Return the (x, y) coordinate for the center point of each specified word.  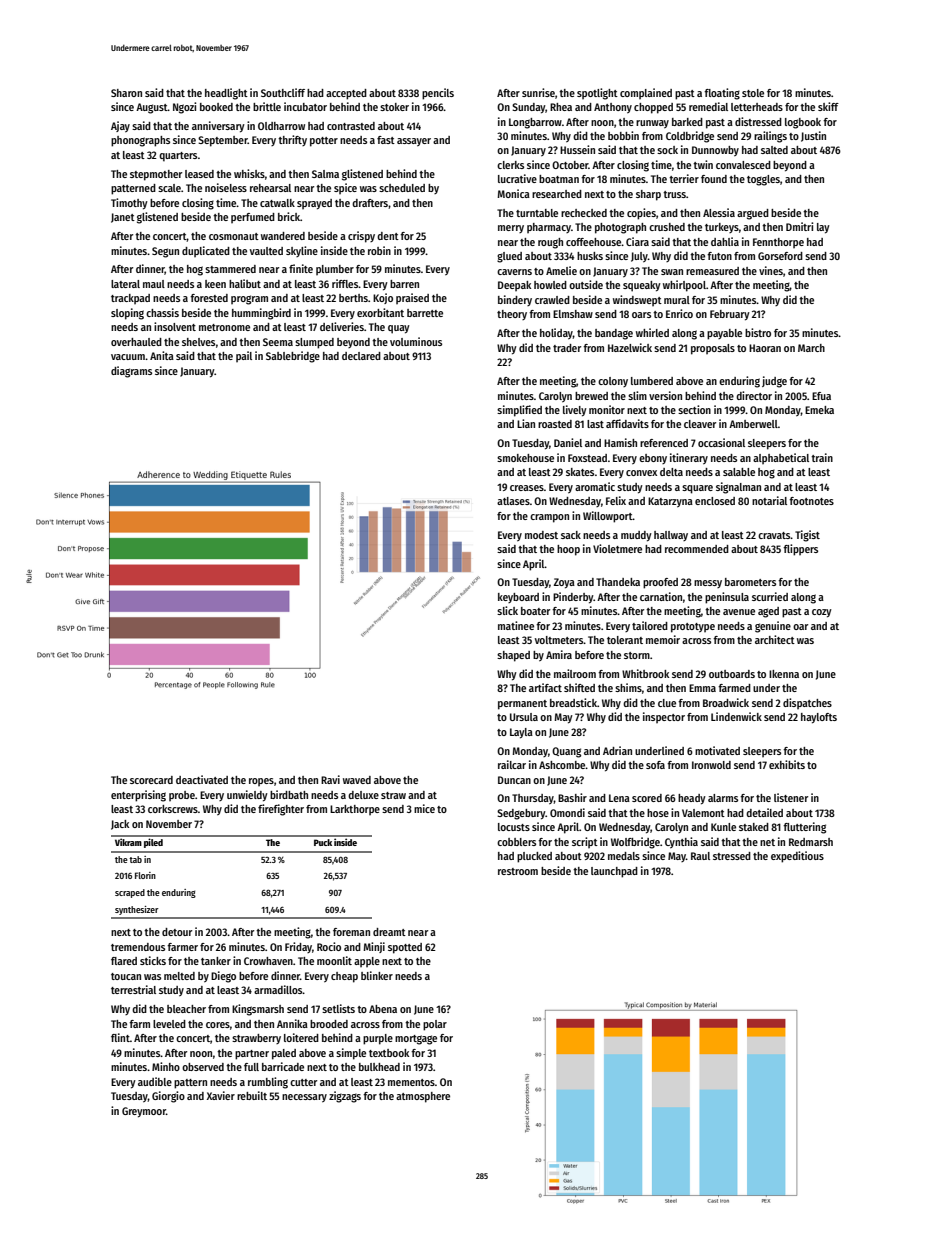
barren (404, 284)
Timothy (129, 204)
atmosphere (423, 1097)
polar (435, 1025)
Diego (223, 977)
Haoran (765, 348)
